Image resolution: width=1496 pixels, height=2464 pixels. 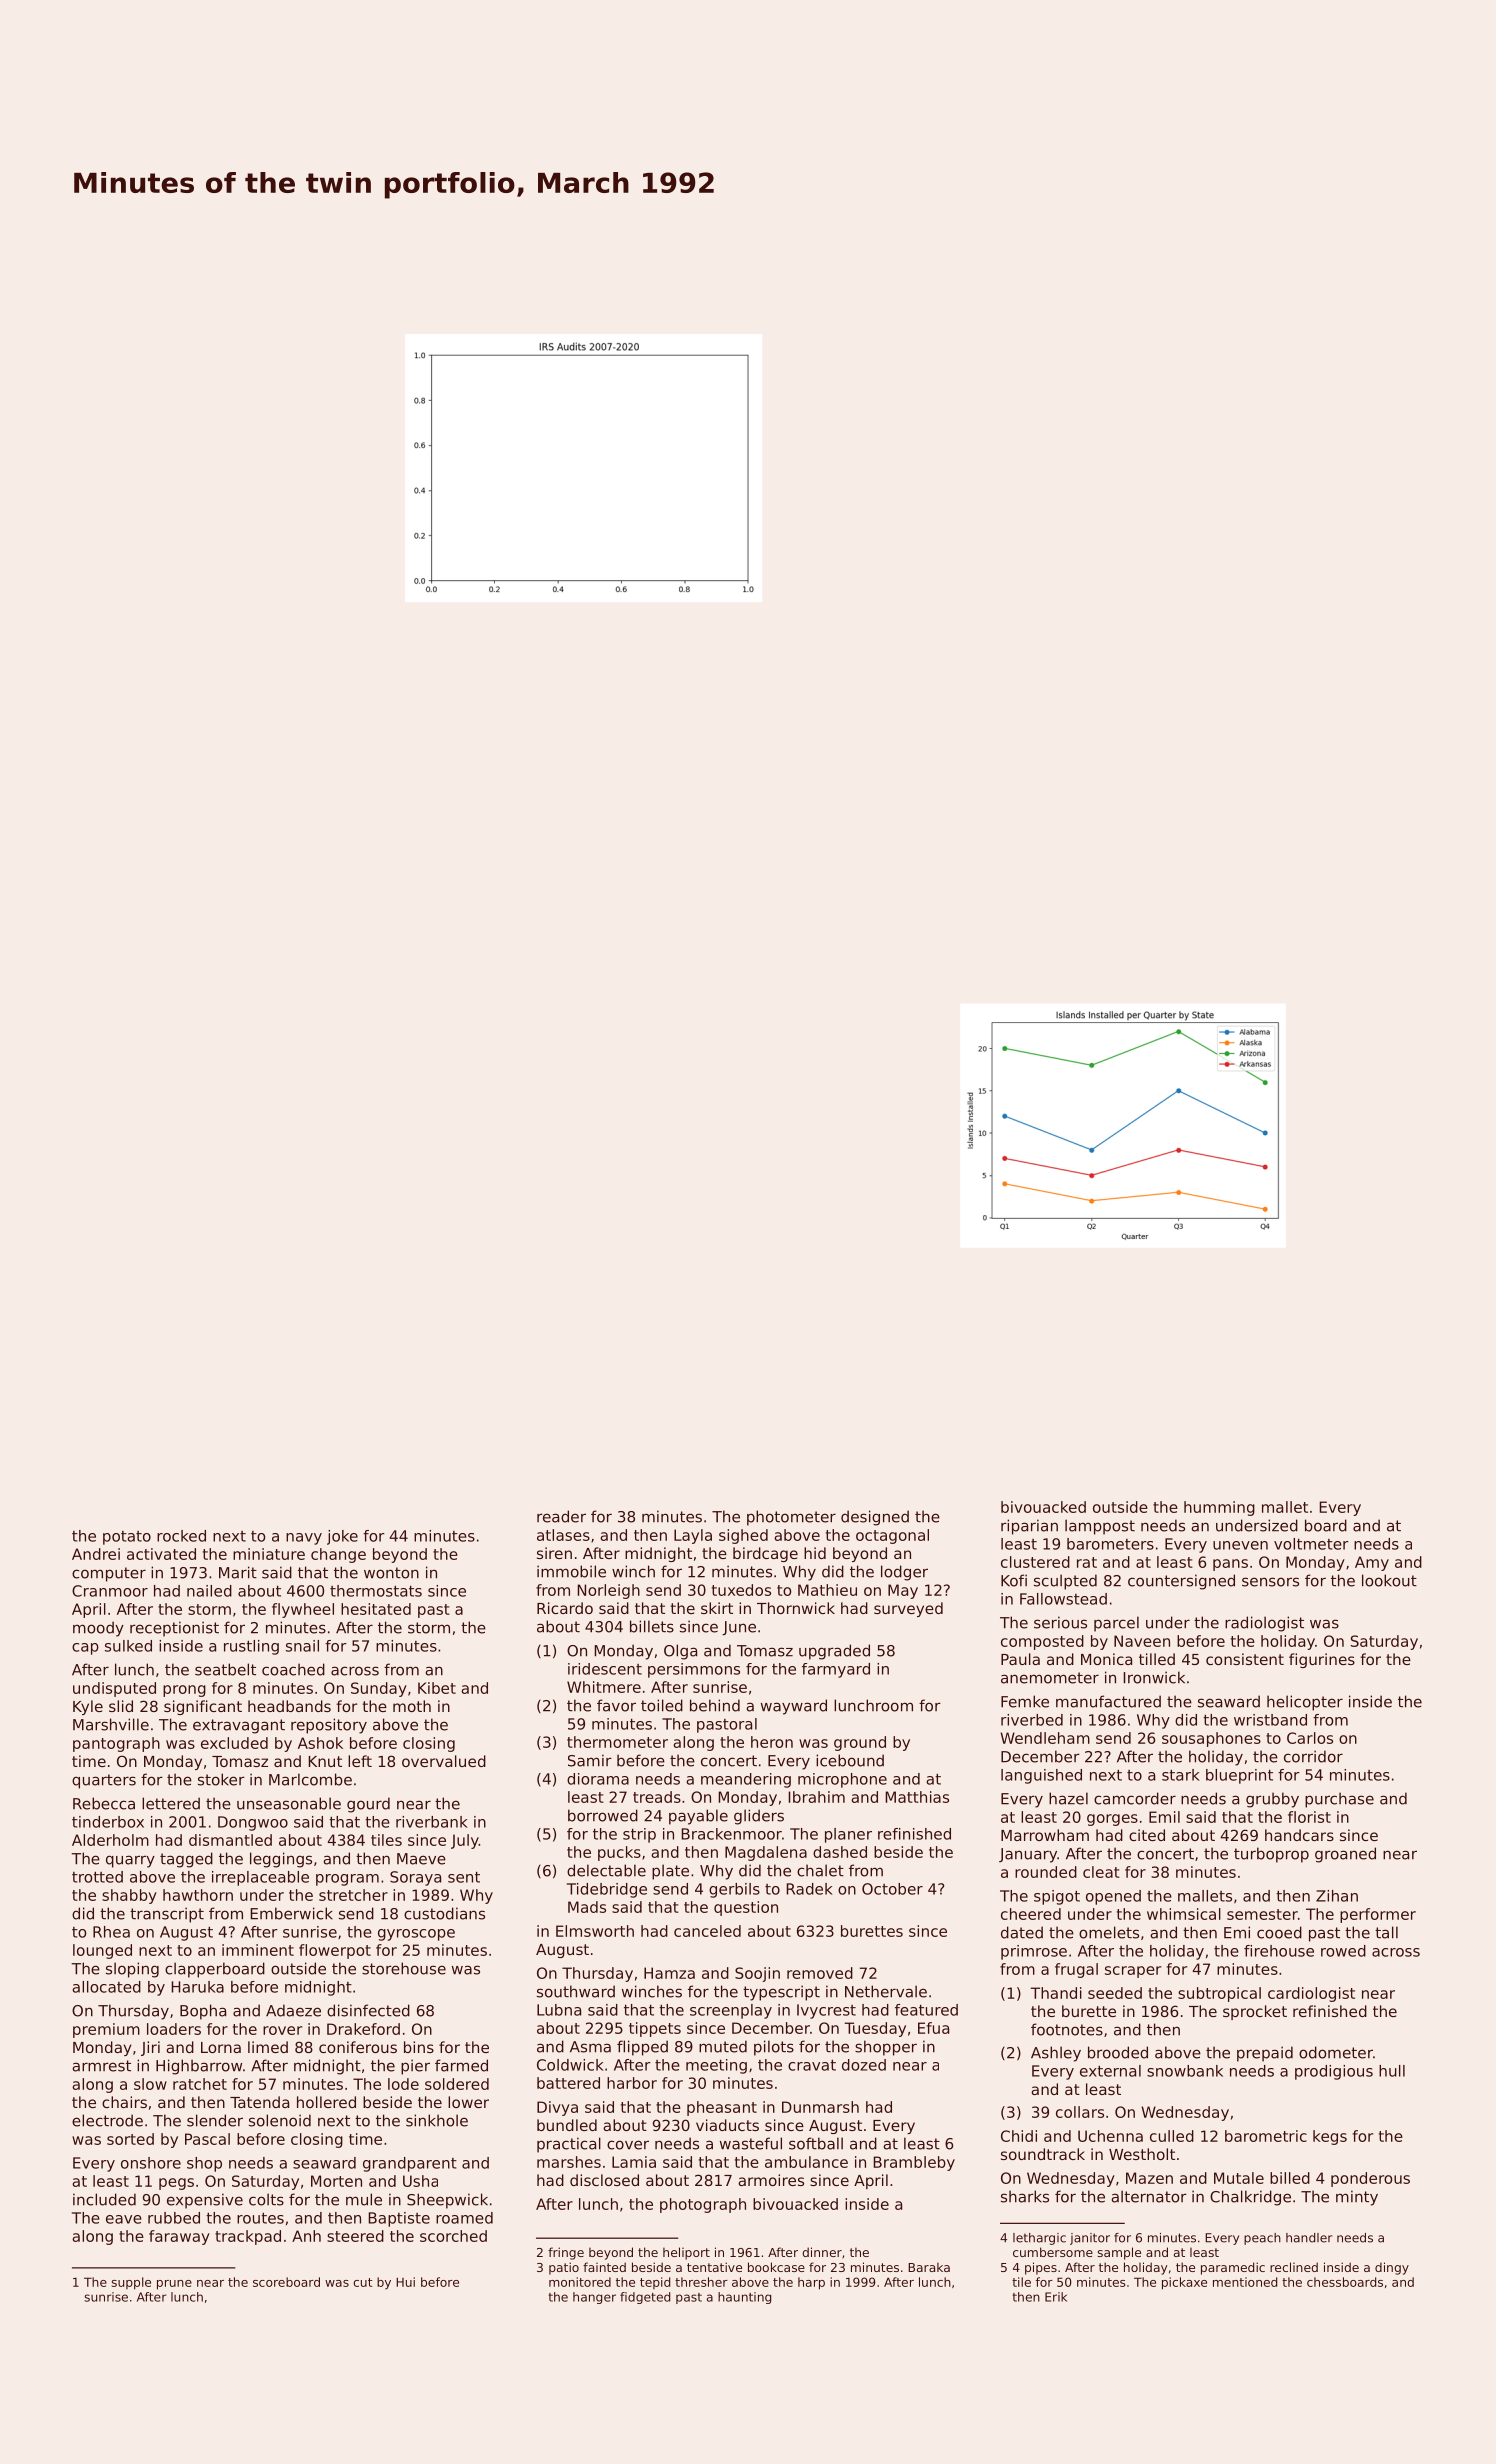 What do you see at coordinates (826, 2011) in the image?
I see `Ivycrest` at bounding box center [826, 2011].
